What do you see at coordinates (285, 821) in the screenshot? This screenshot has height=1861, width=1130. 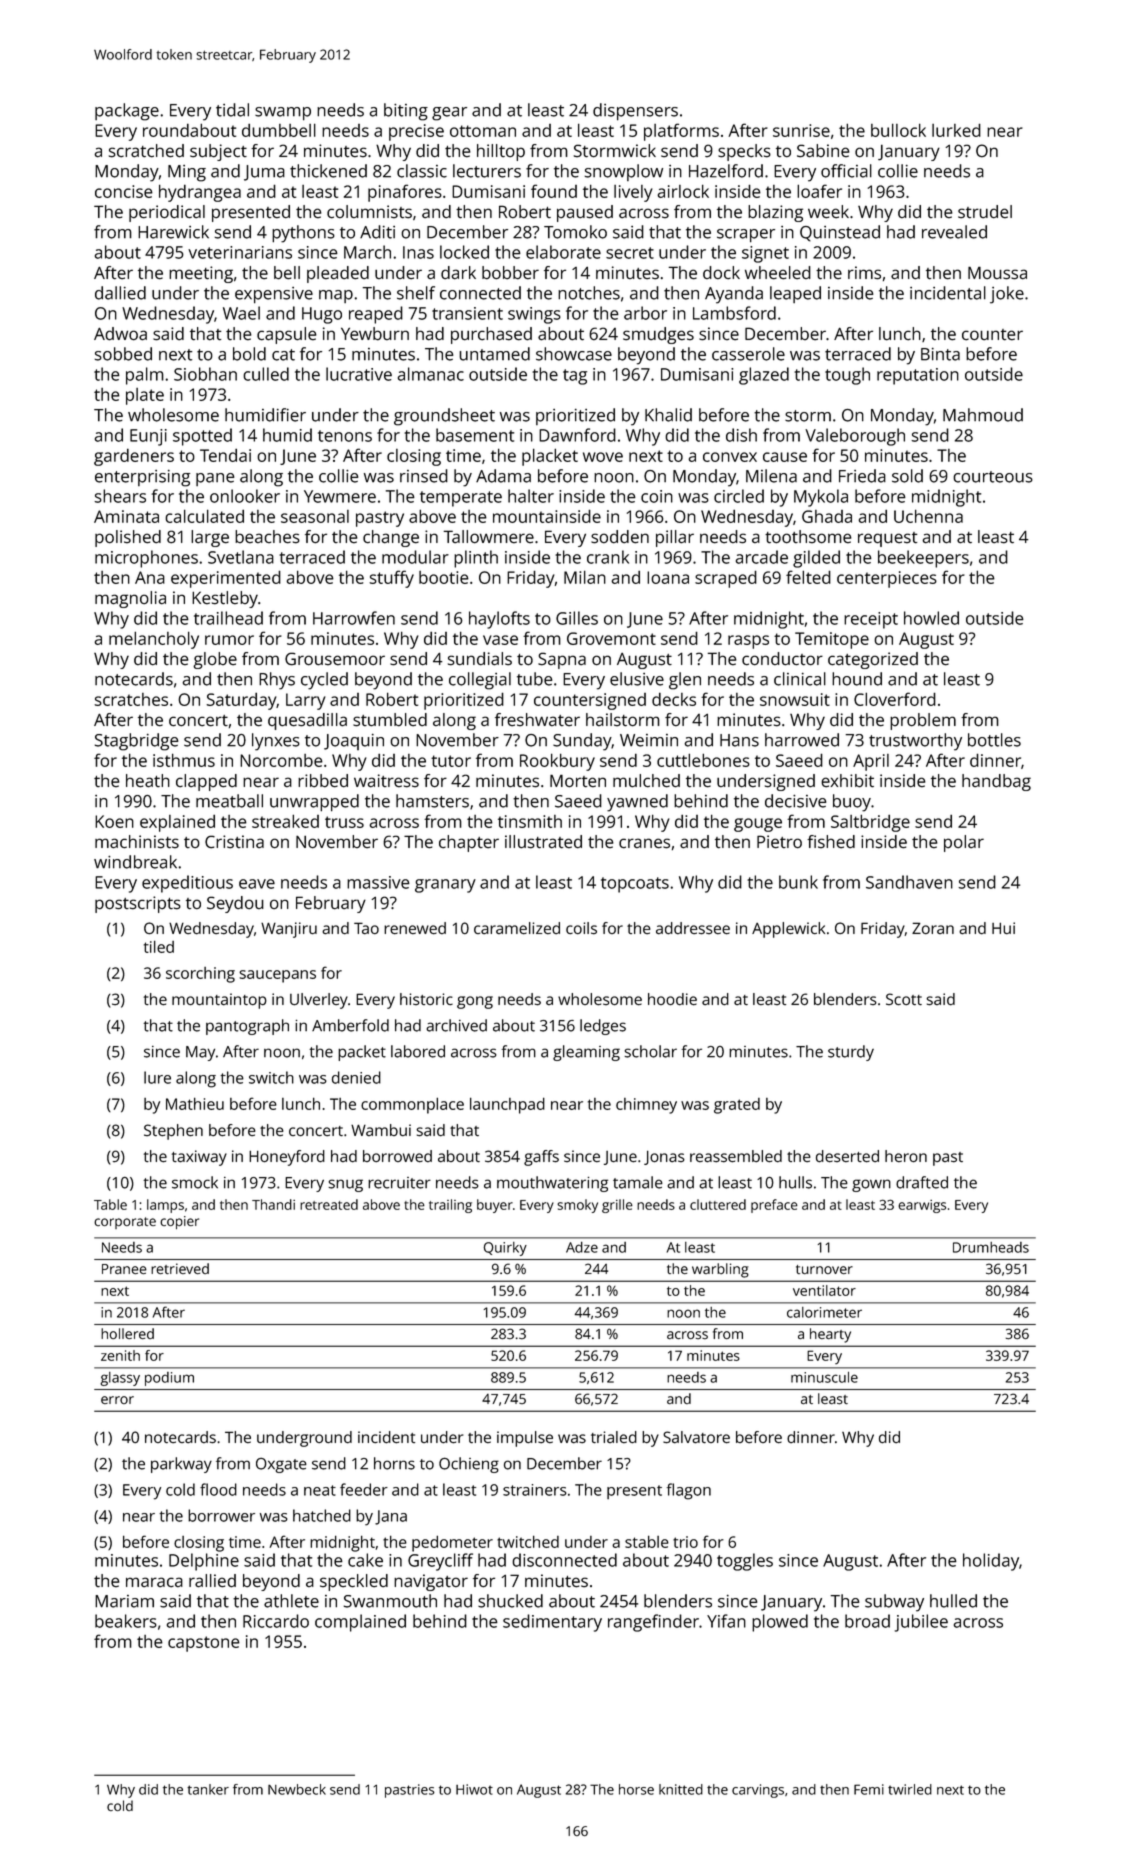 I see `streaked` at bounding box center [285, 821].
